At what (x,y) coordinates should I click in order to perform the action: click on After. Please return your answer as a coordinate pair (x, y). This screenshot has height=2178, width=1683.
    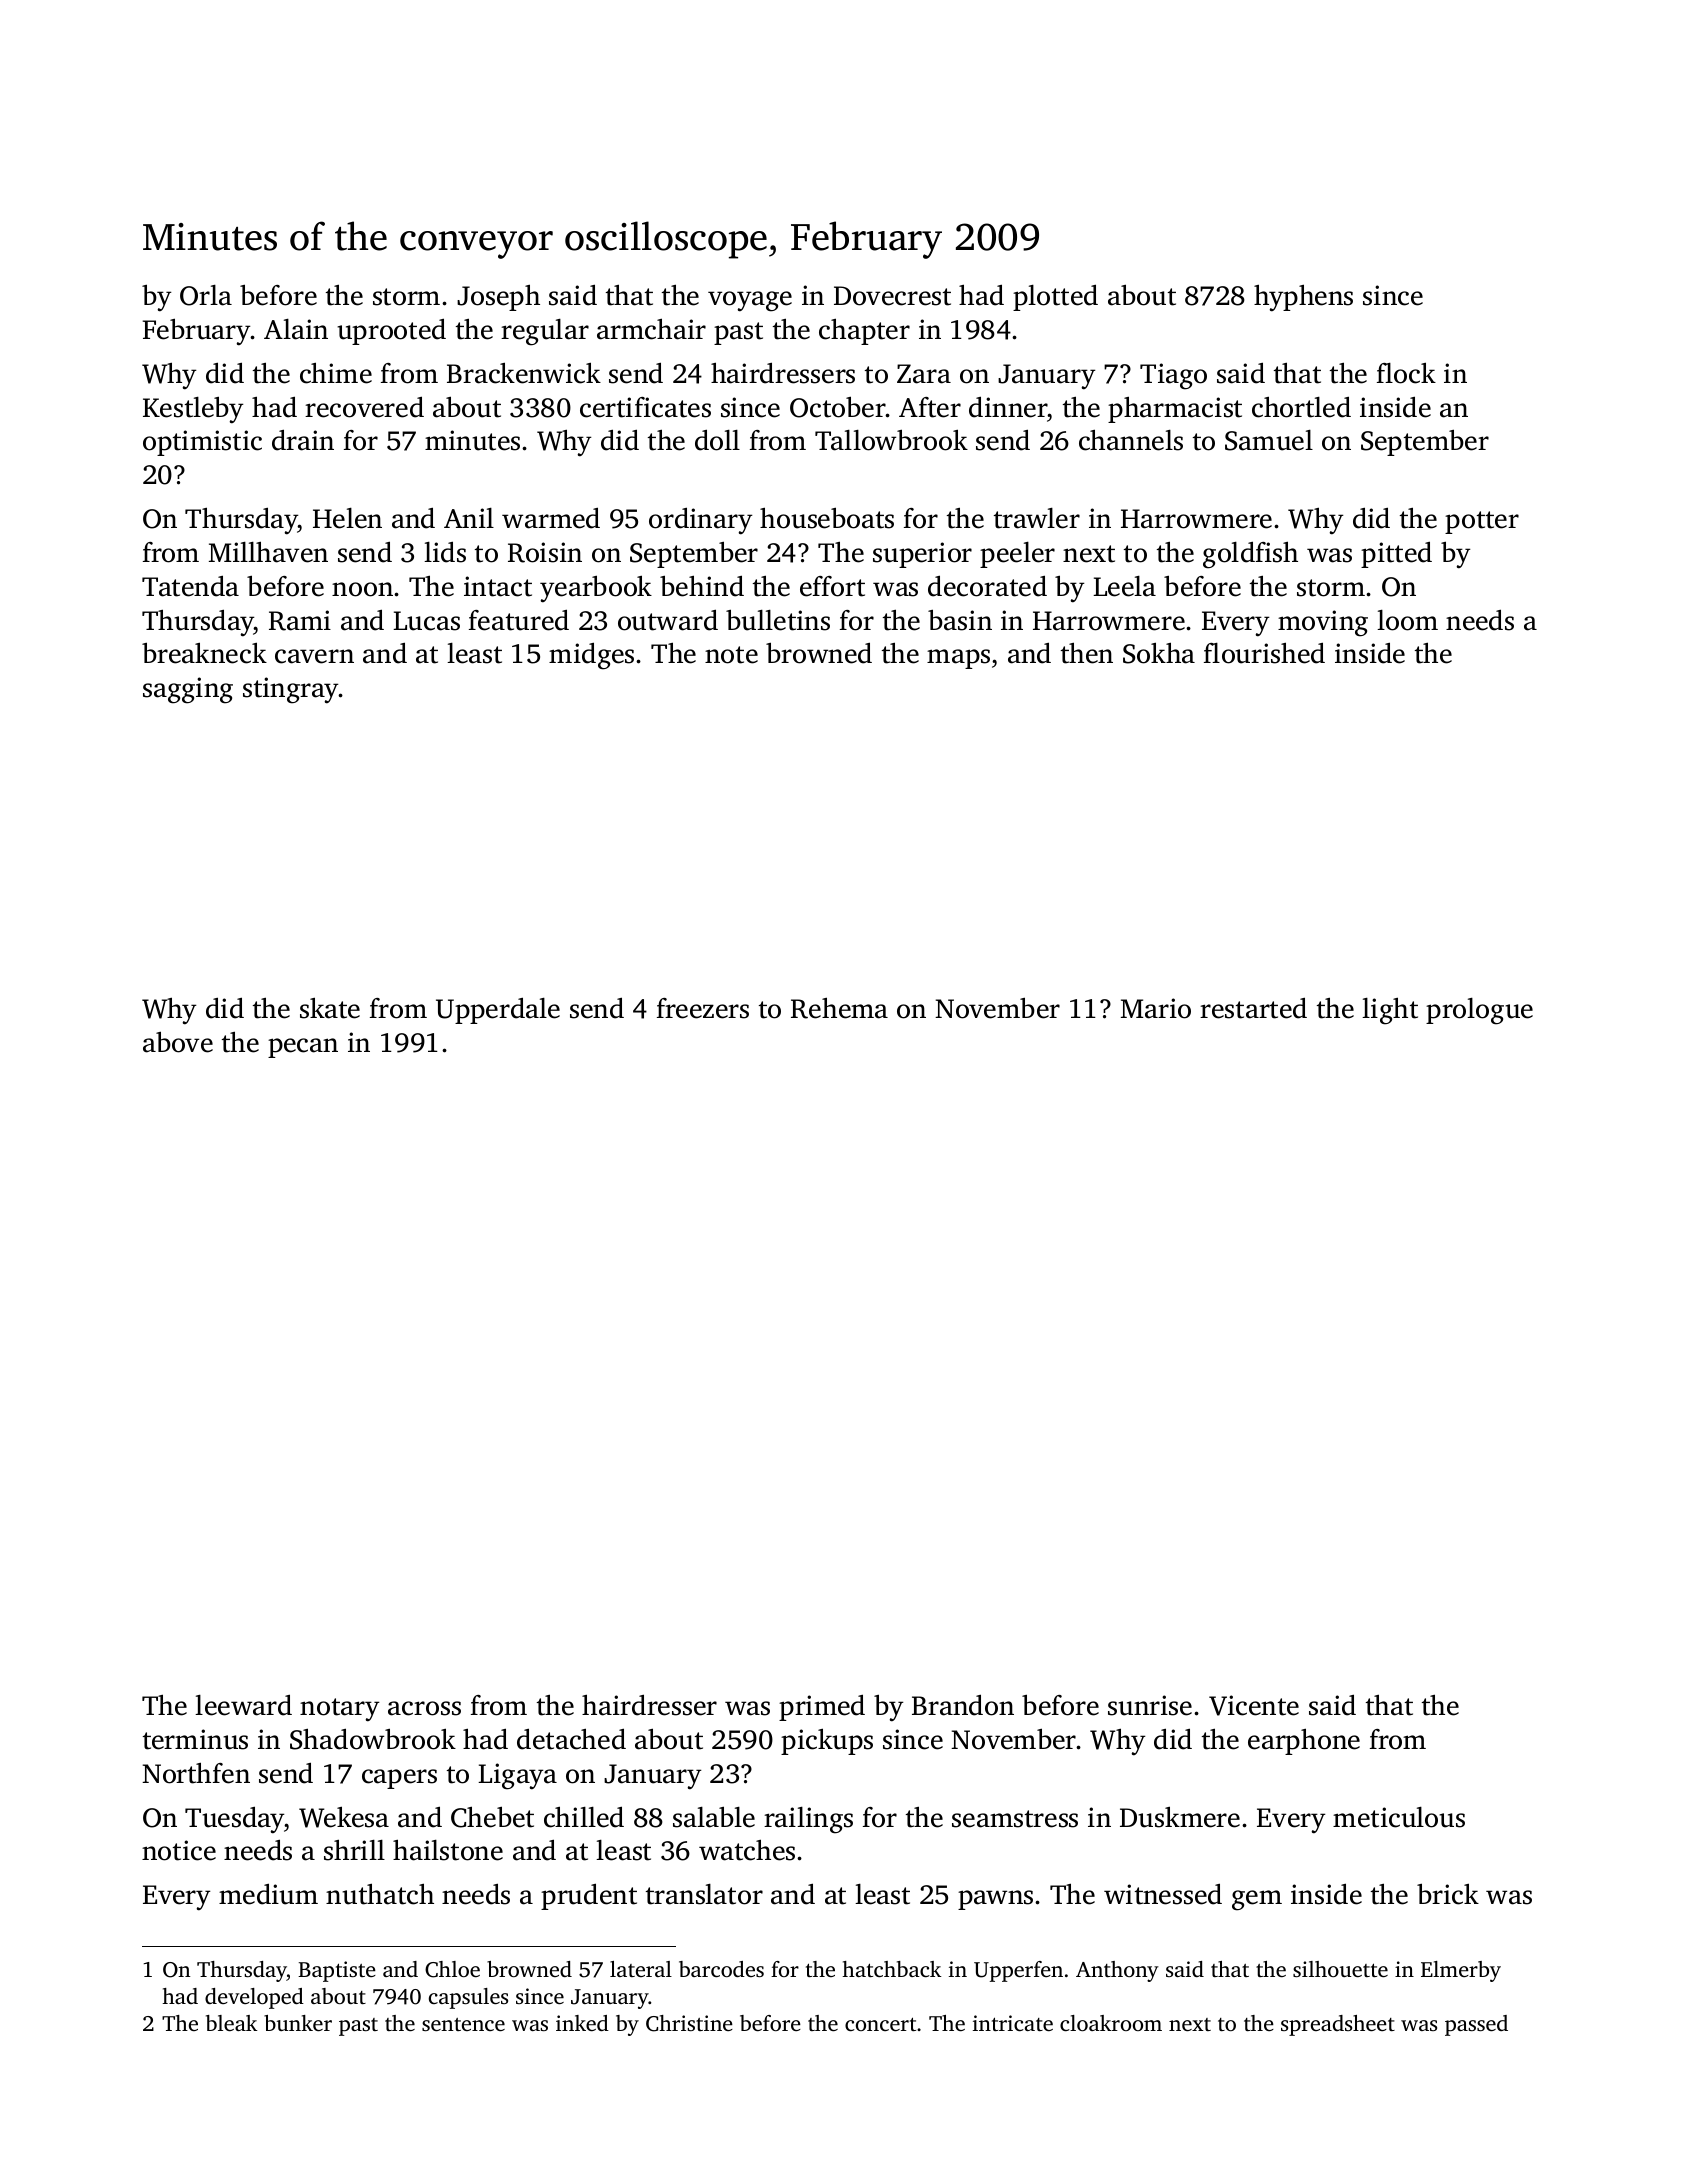
    Looking at the image, I should click on (930, 407).
